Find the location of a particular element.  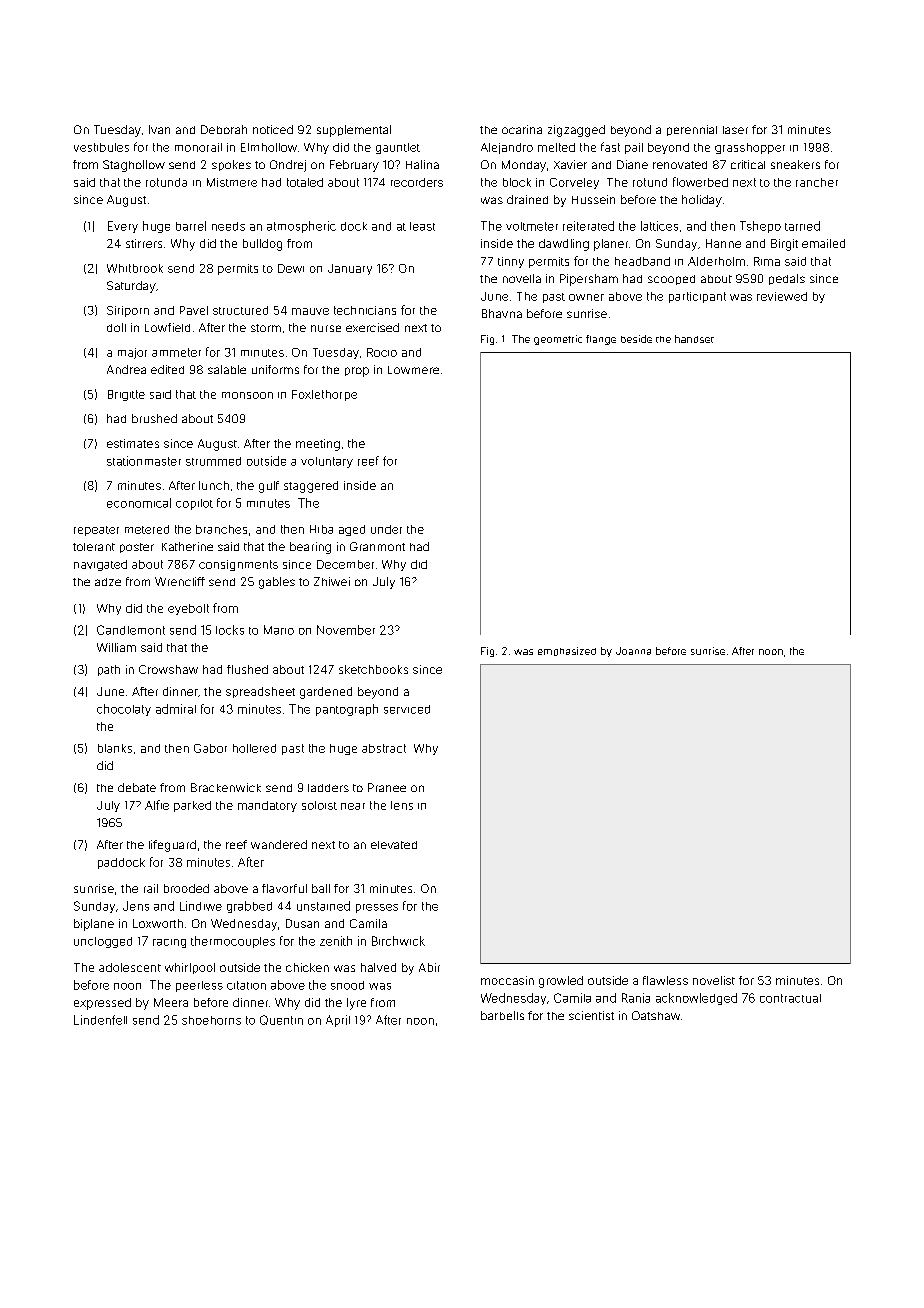

lunch is located at coordinates (214, 485).
